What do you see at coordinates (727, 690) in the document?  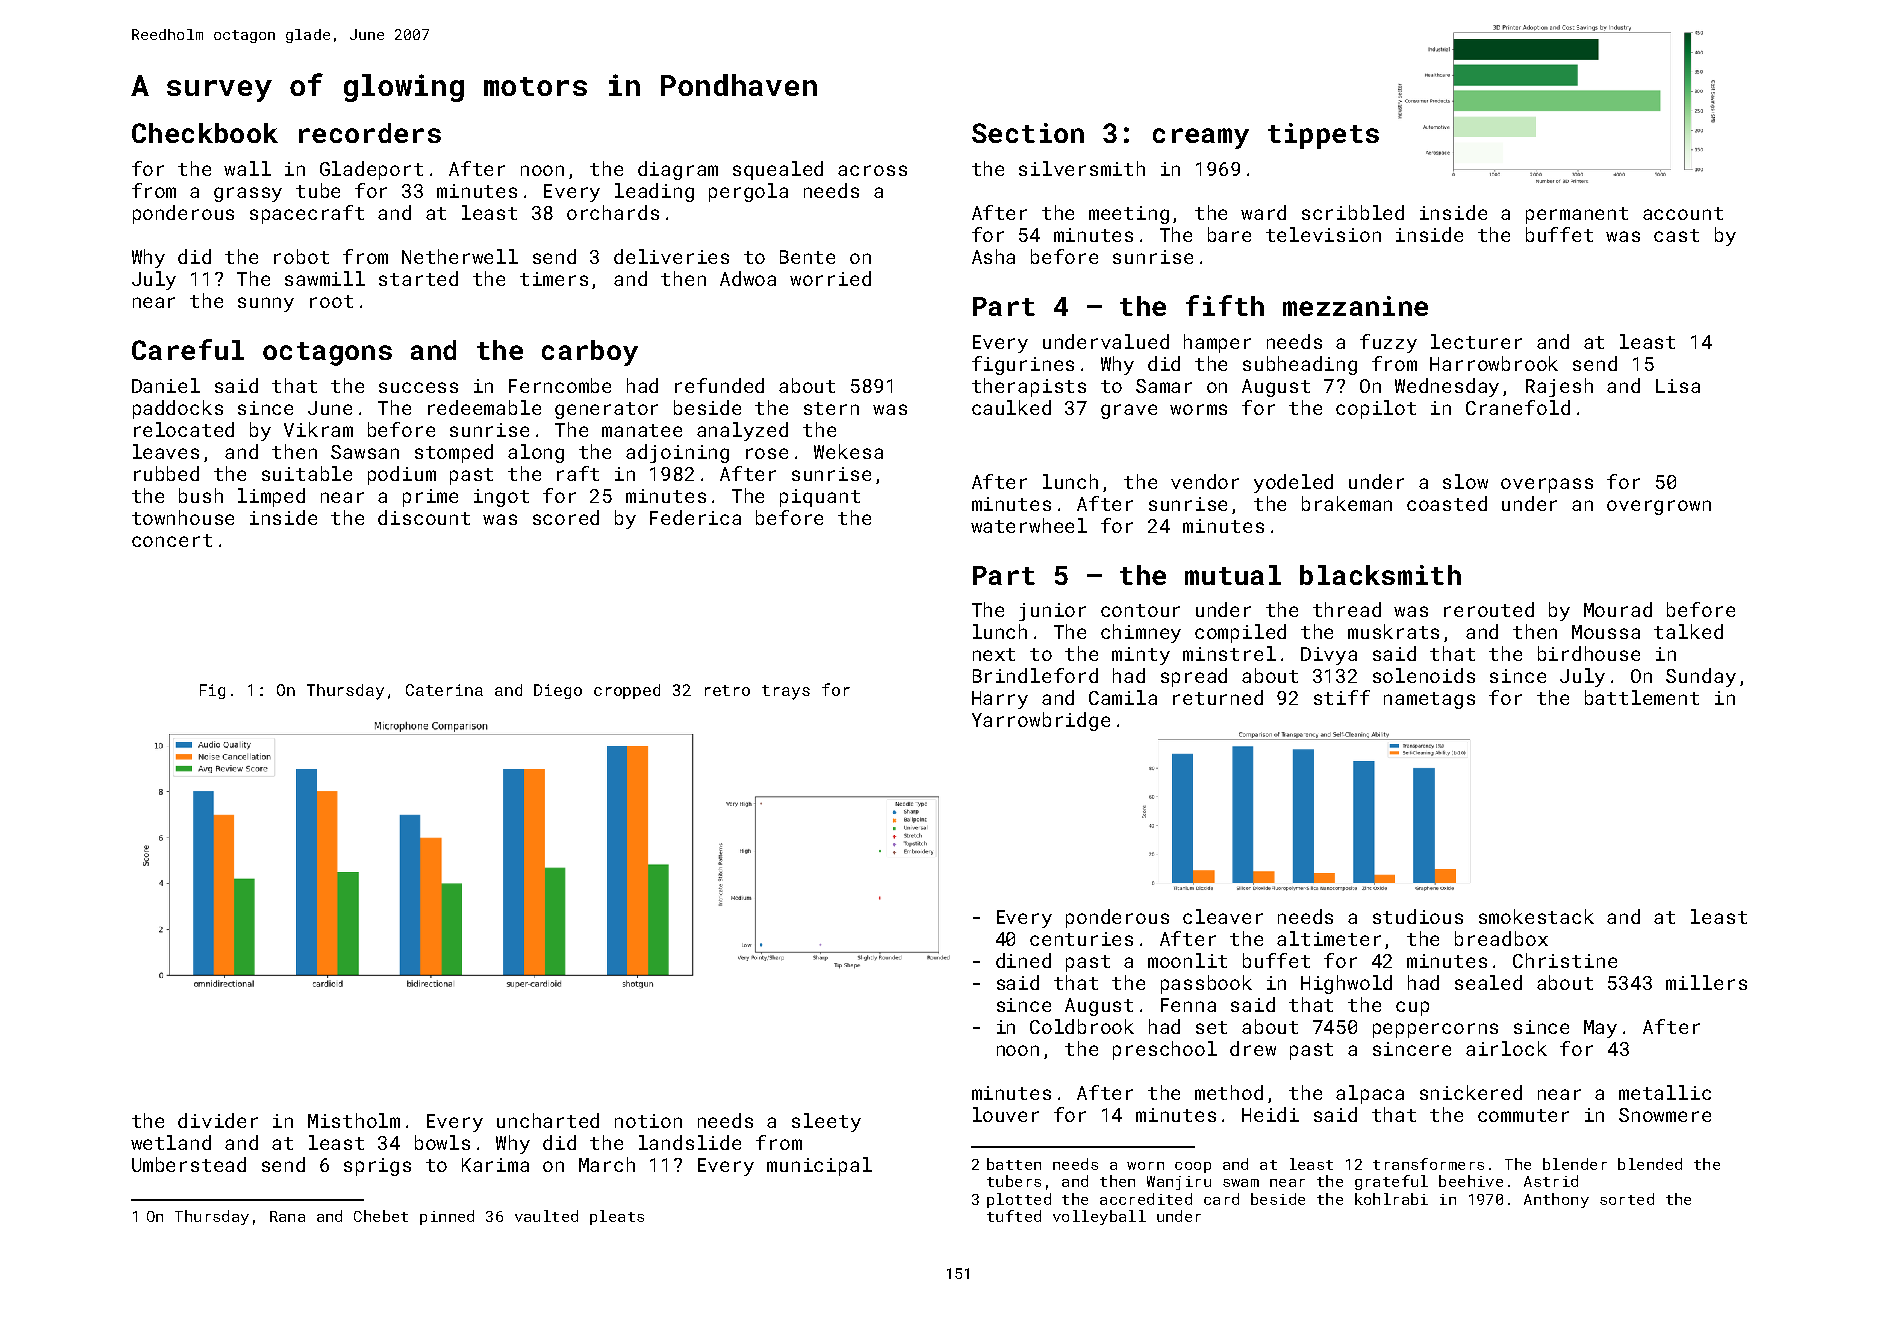 I see `retro` at bounding box center [727, 690].
